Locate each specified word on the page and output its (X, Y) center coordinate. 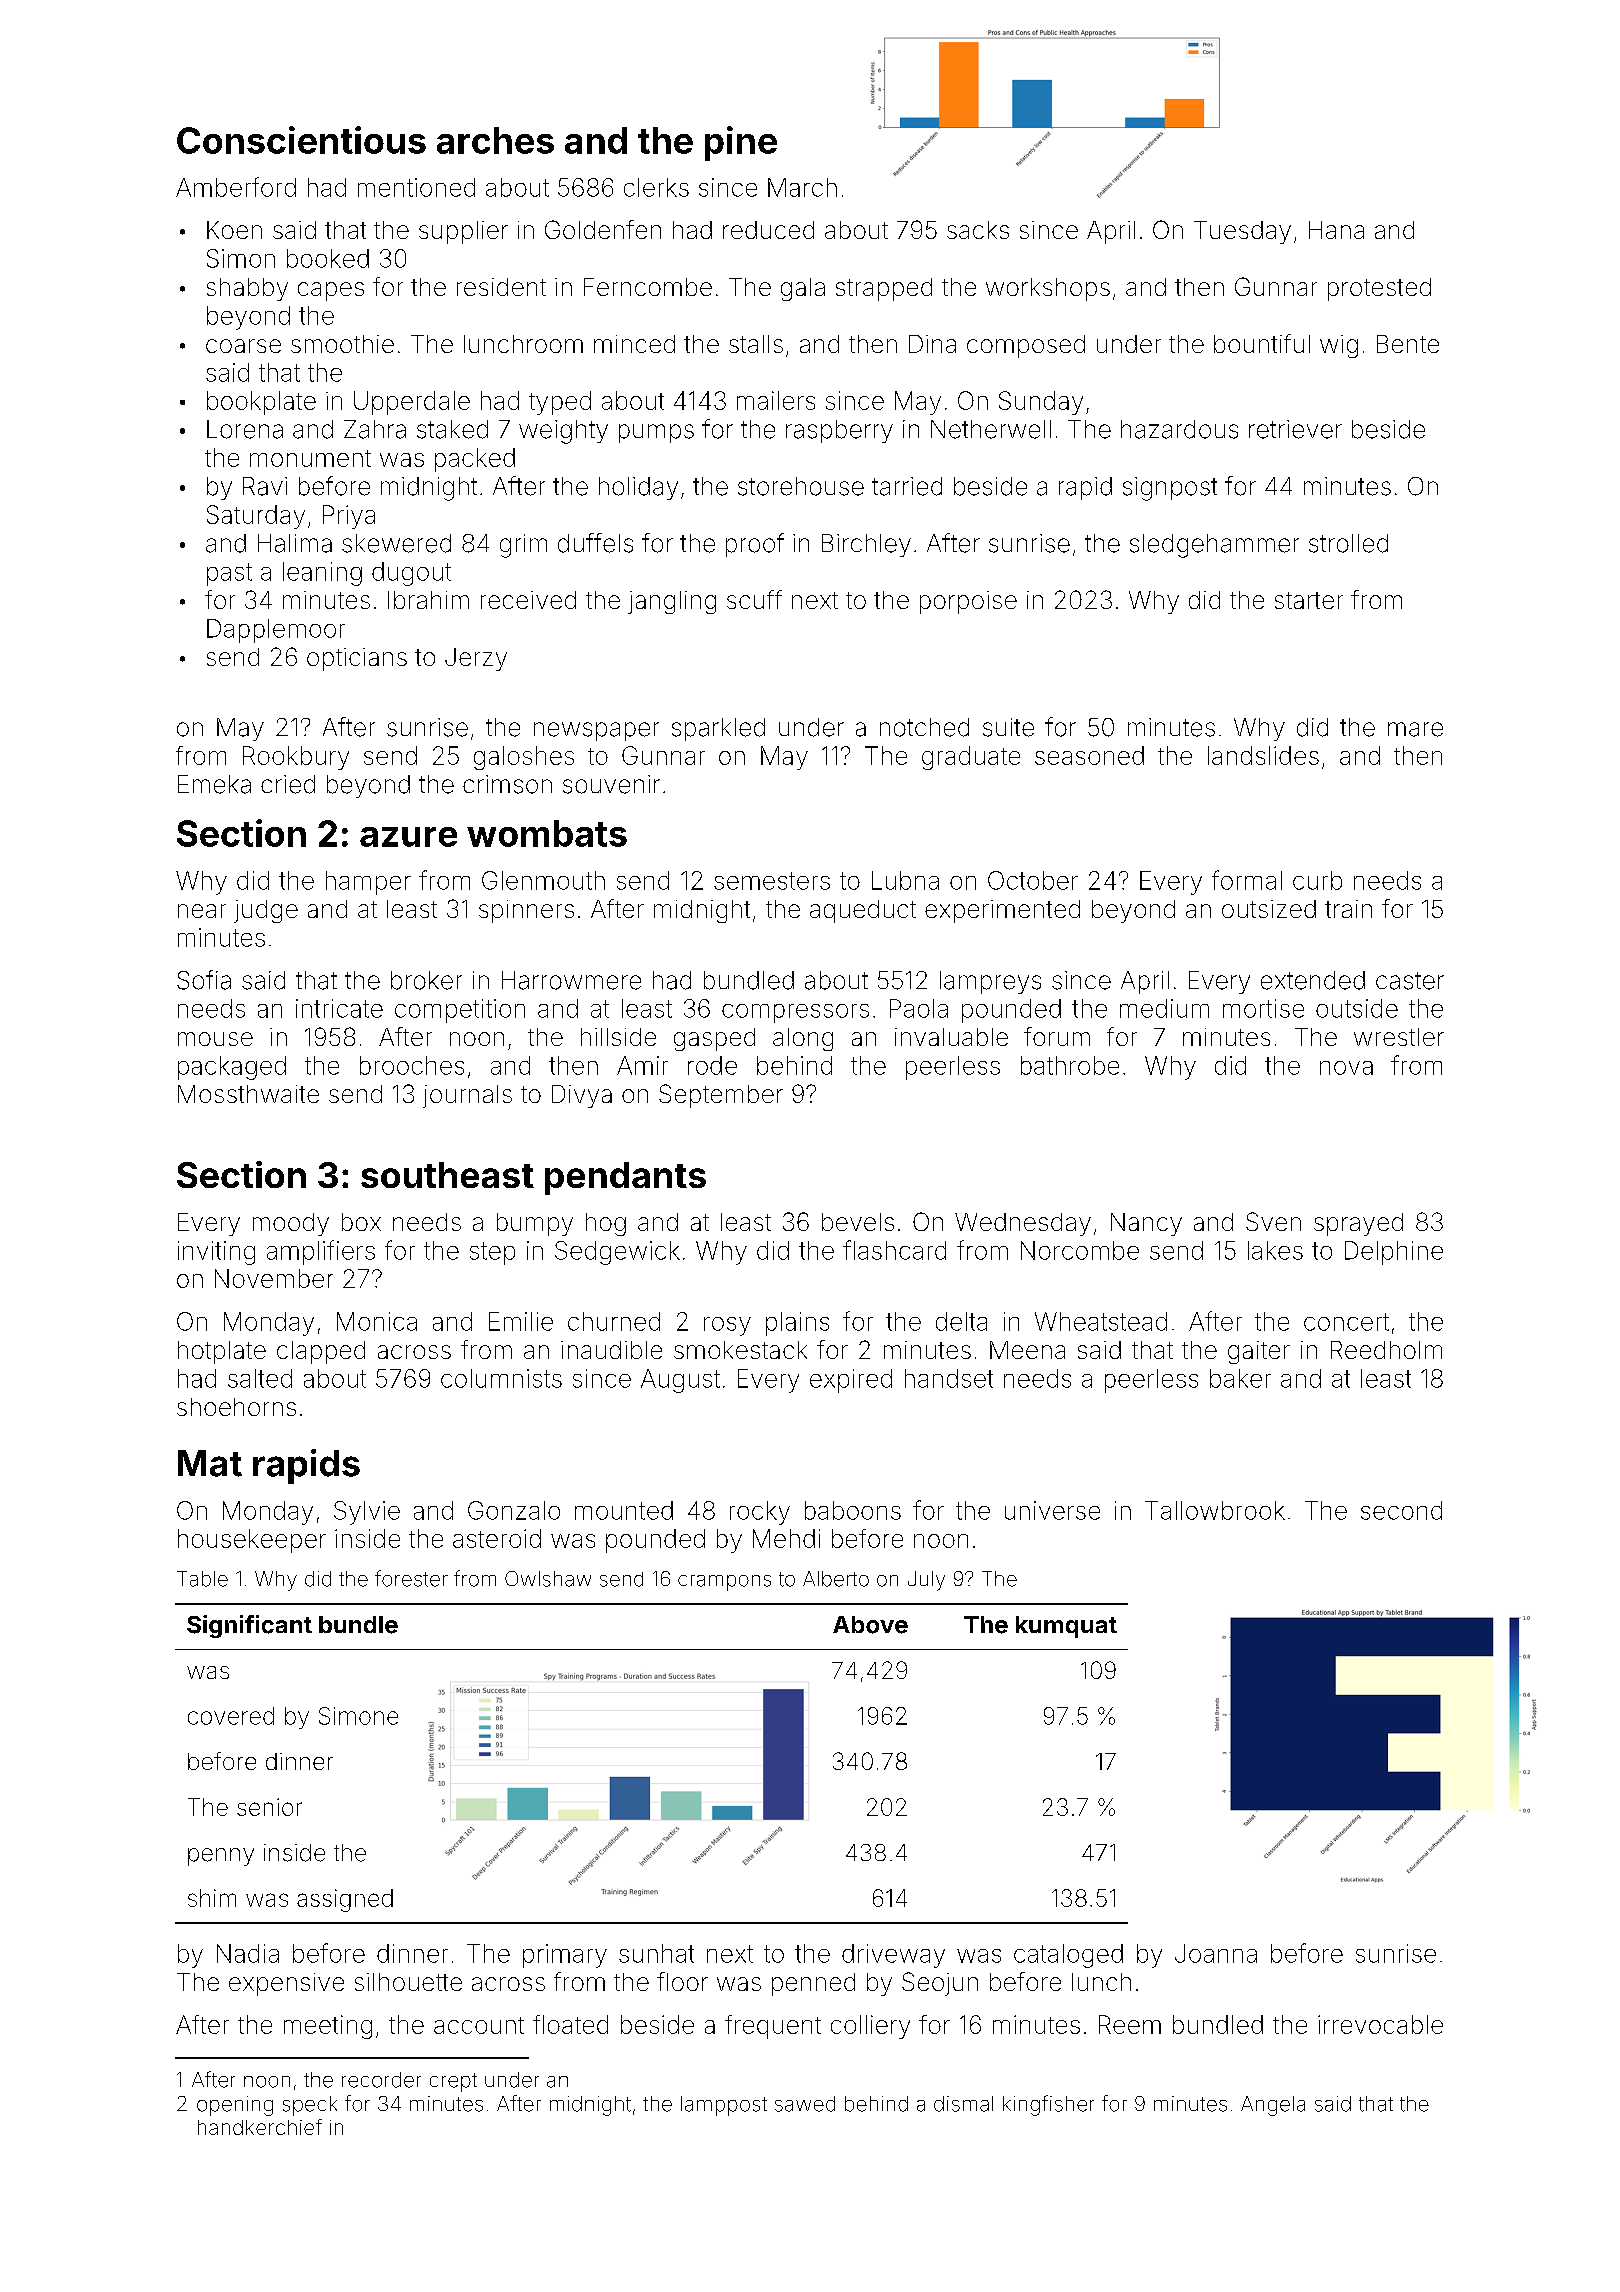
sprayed (1358, 1224)
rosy (727, 1326)
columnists (501, 1378)
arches (495, 140)
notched (924, 727)
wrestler (1399, 1037)
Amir (642, 1065)
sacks (978, 230)
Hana (1336, 230)
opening (235, 2106)
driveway (893, 1956)
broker (426, 980)
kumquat (1066, 1627)
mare (1415, 729)
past (229, 574)
